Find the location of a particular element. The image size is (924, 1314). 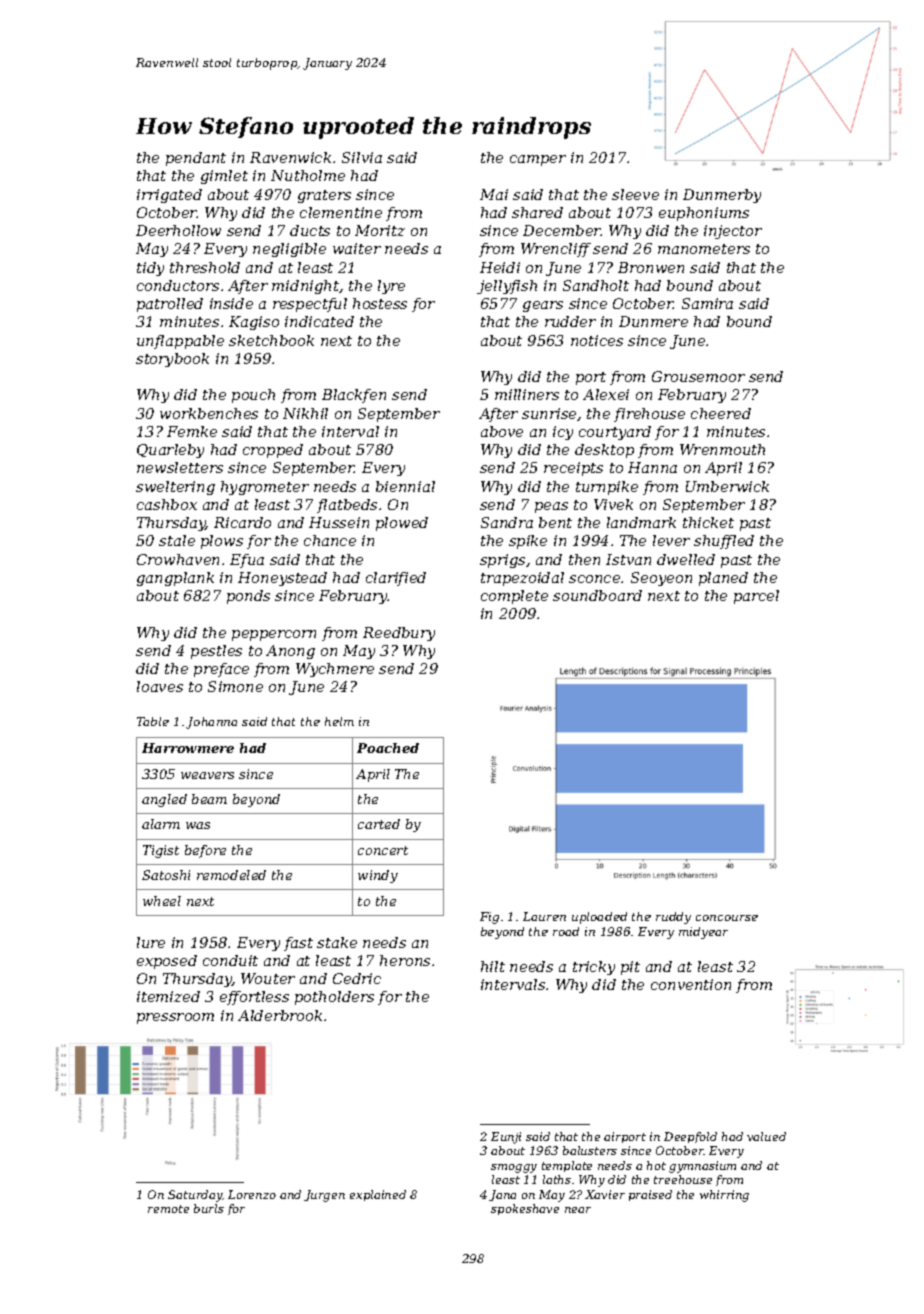

sketchbook is located at coordinates (271, 340).
